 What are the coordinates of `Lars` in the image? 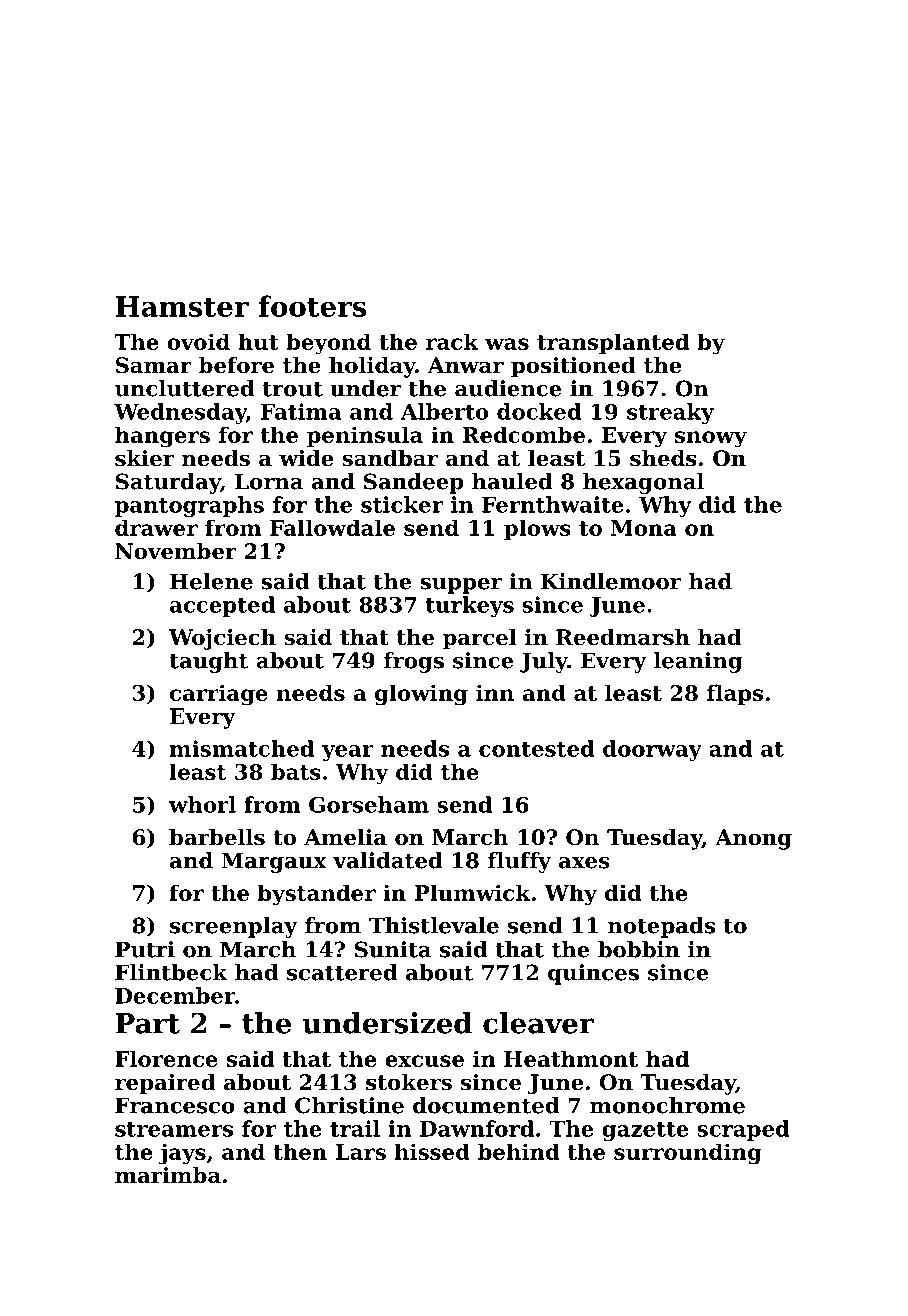 It's located at (361, 1152).
